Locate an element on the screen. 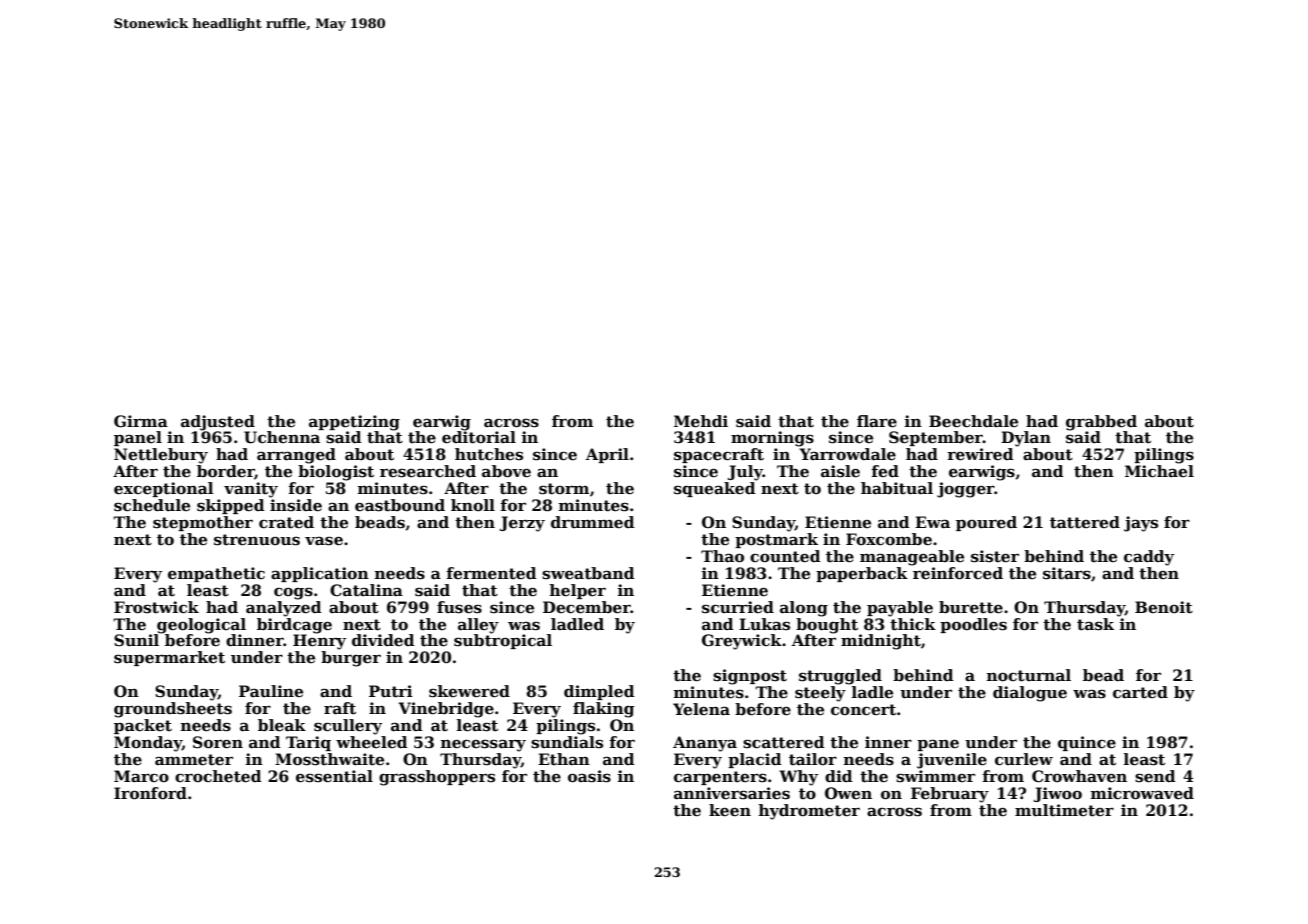  Michael is located at coordinates (1159, 471).
